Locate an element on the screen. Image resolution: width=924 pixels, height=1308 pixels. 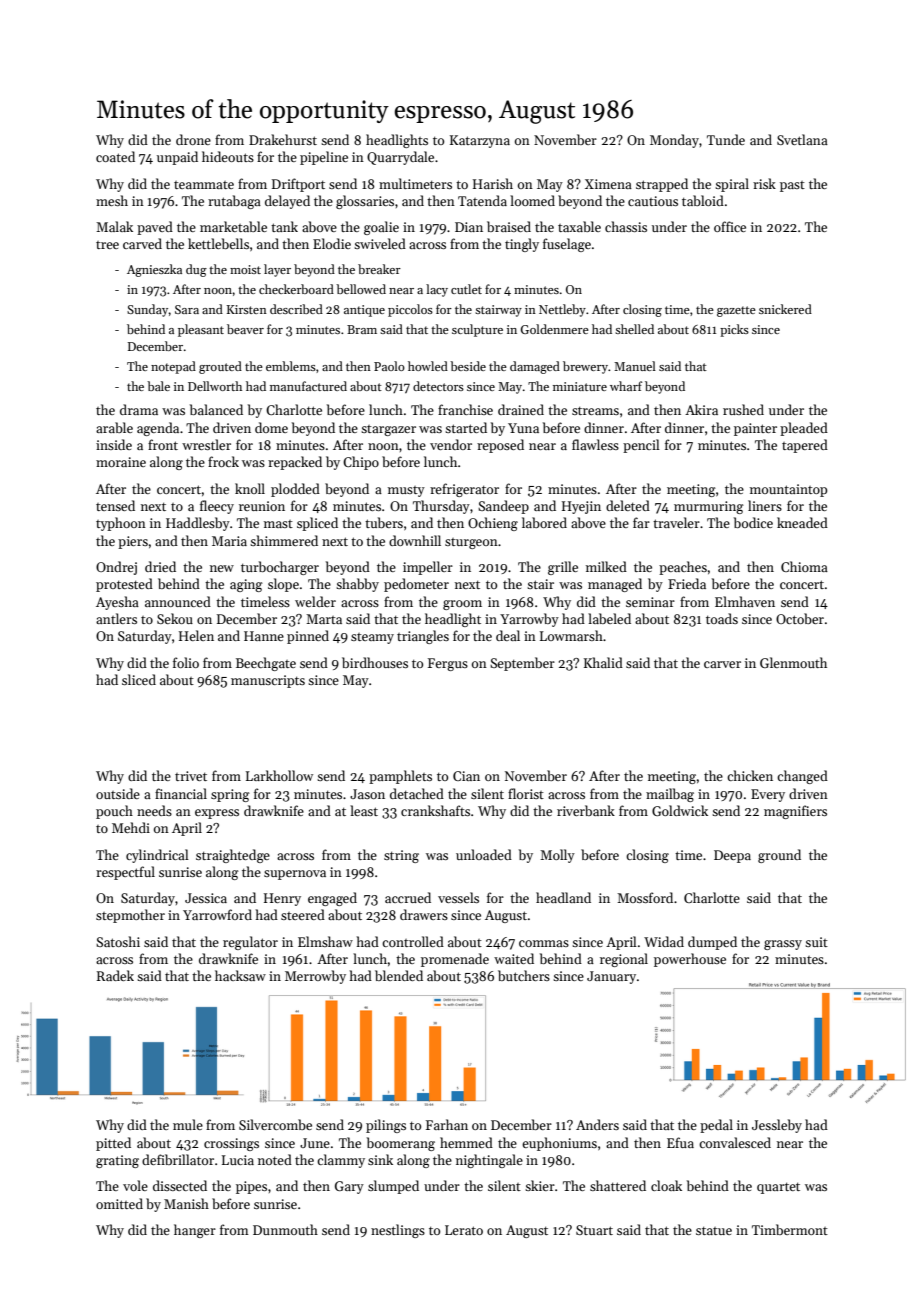
Frieda is located at coordinates (687, 583).
